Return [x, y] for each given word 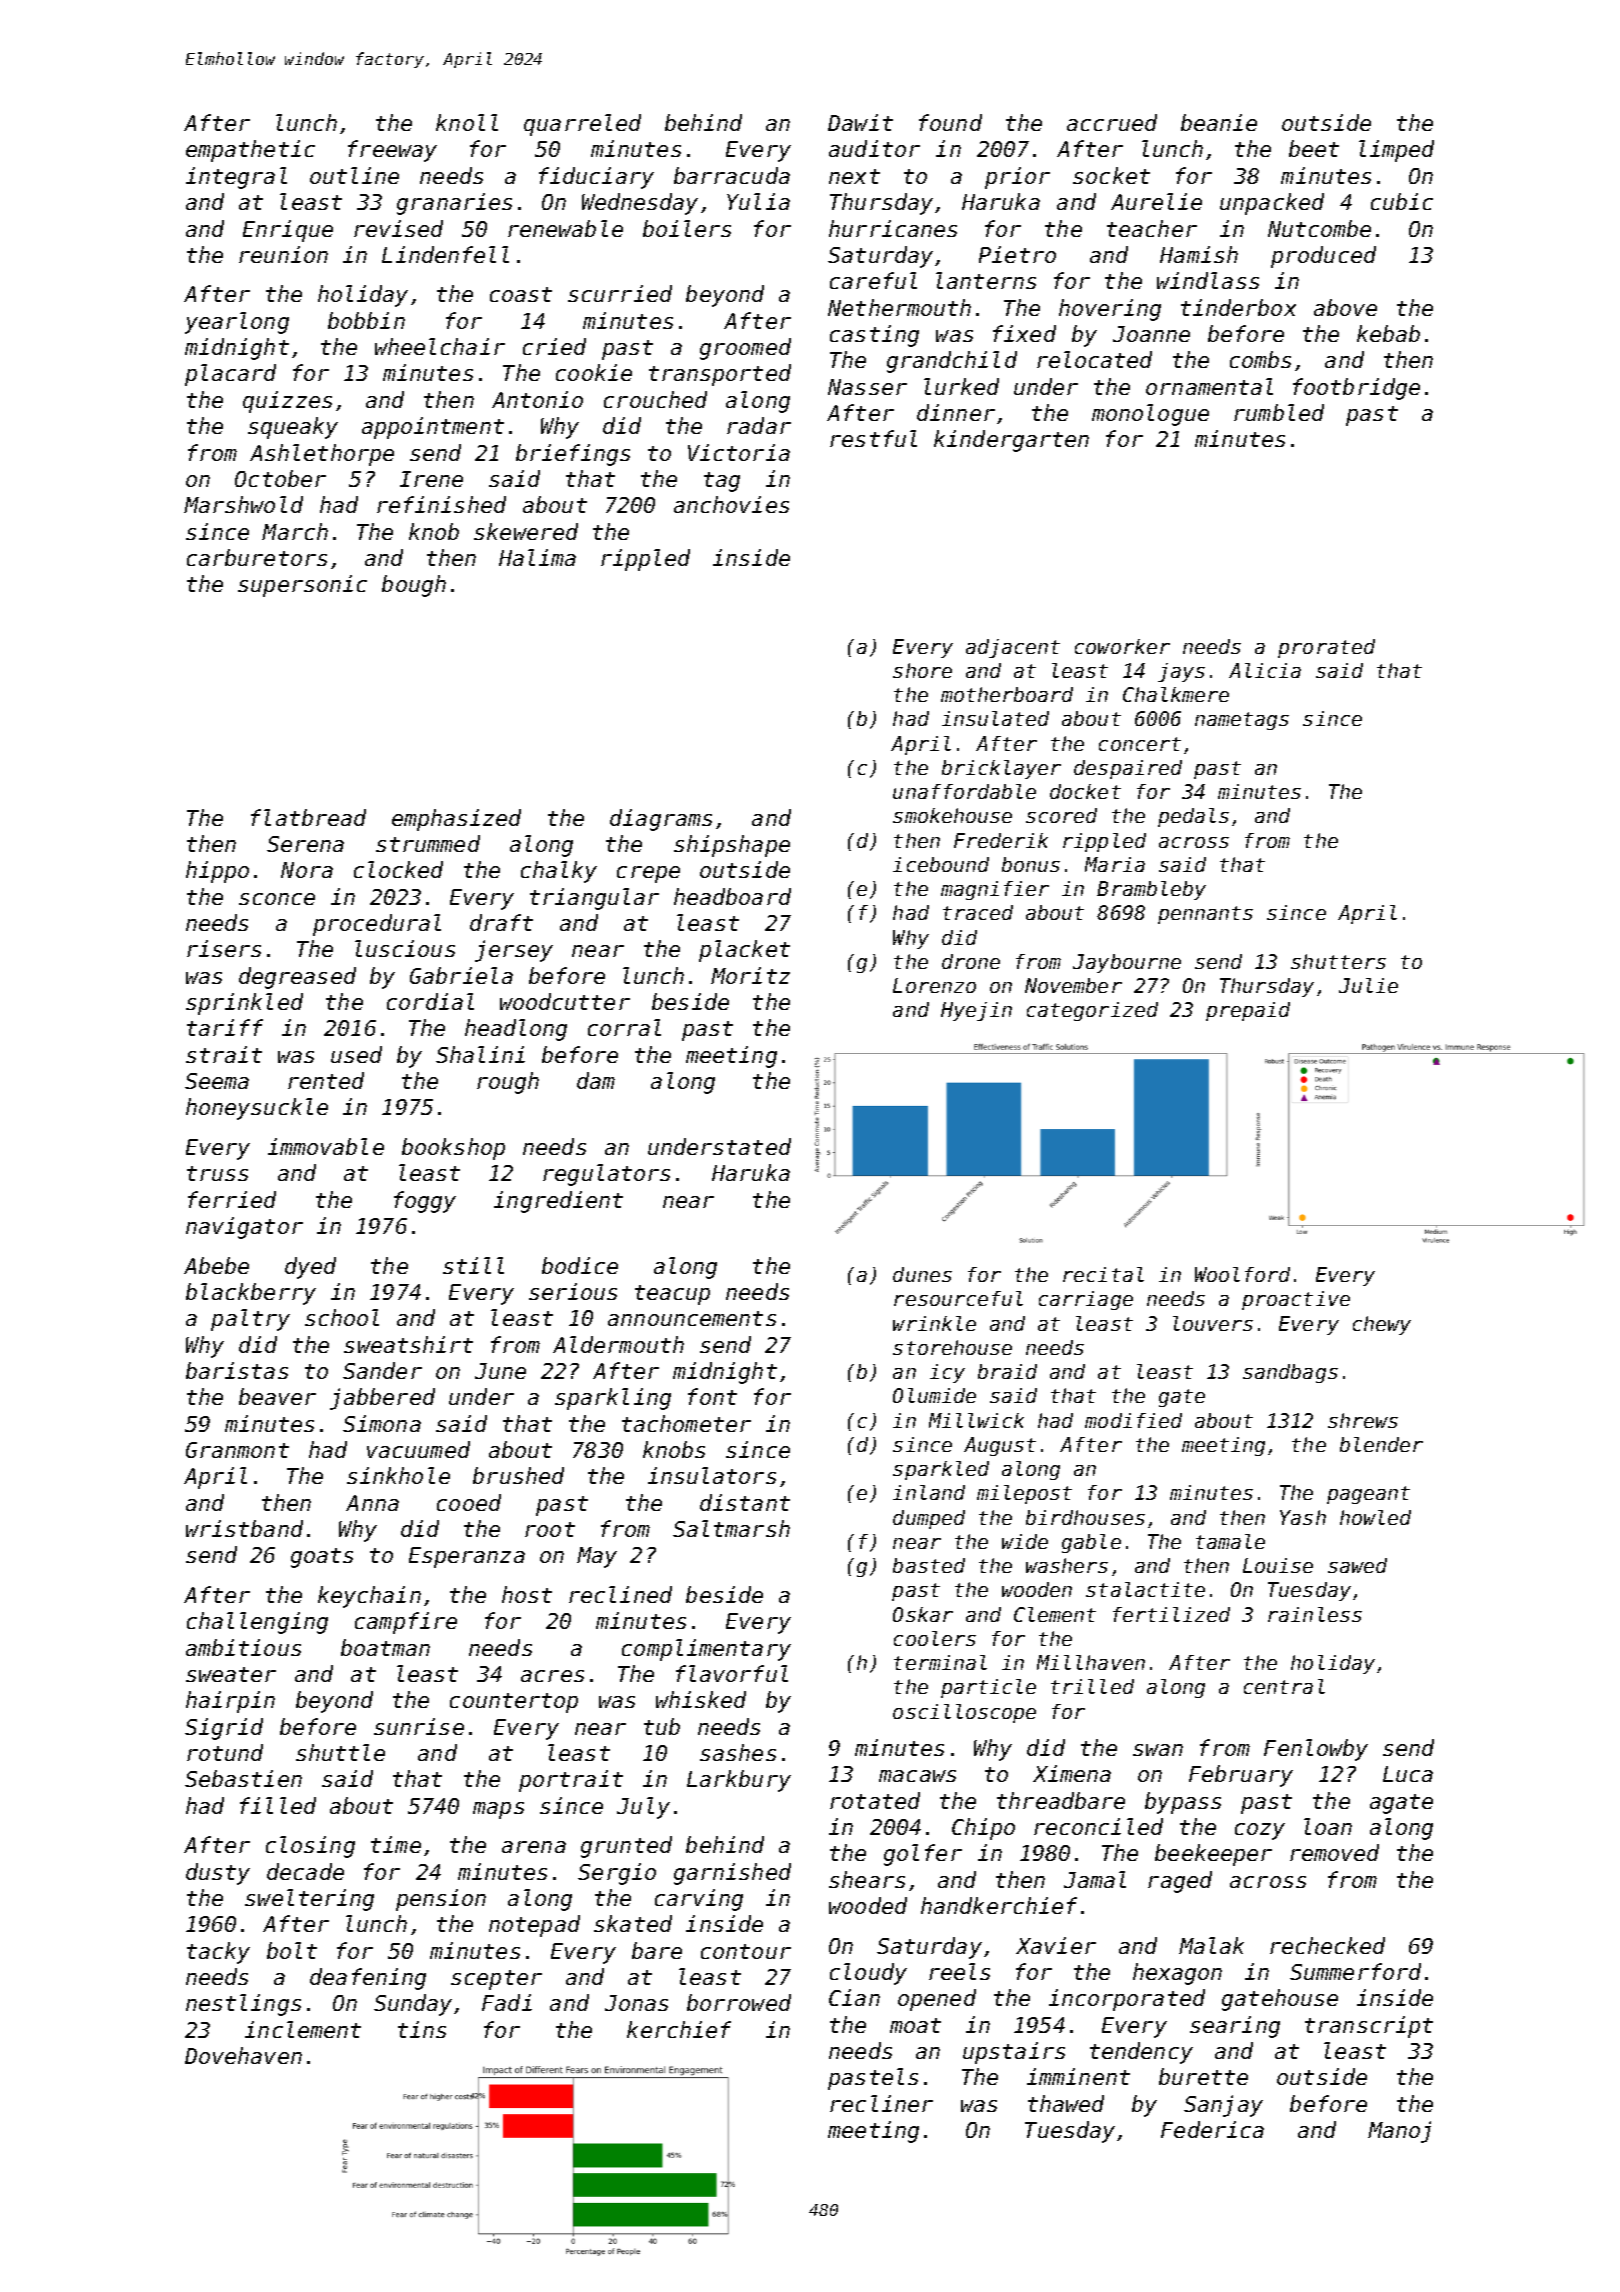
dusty [218, 1874]
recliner [881, 2103]
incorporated [1127, 2000]
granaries [454, 204]
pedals [1193, 817]
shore [922, 670]
